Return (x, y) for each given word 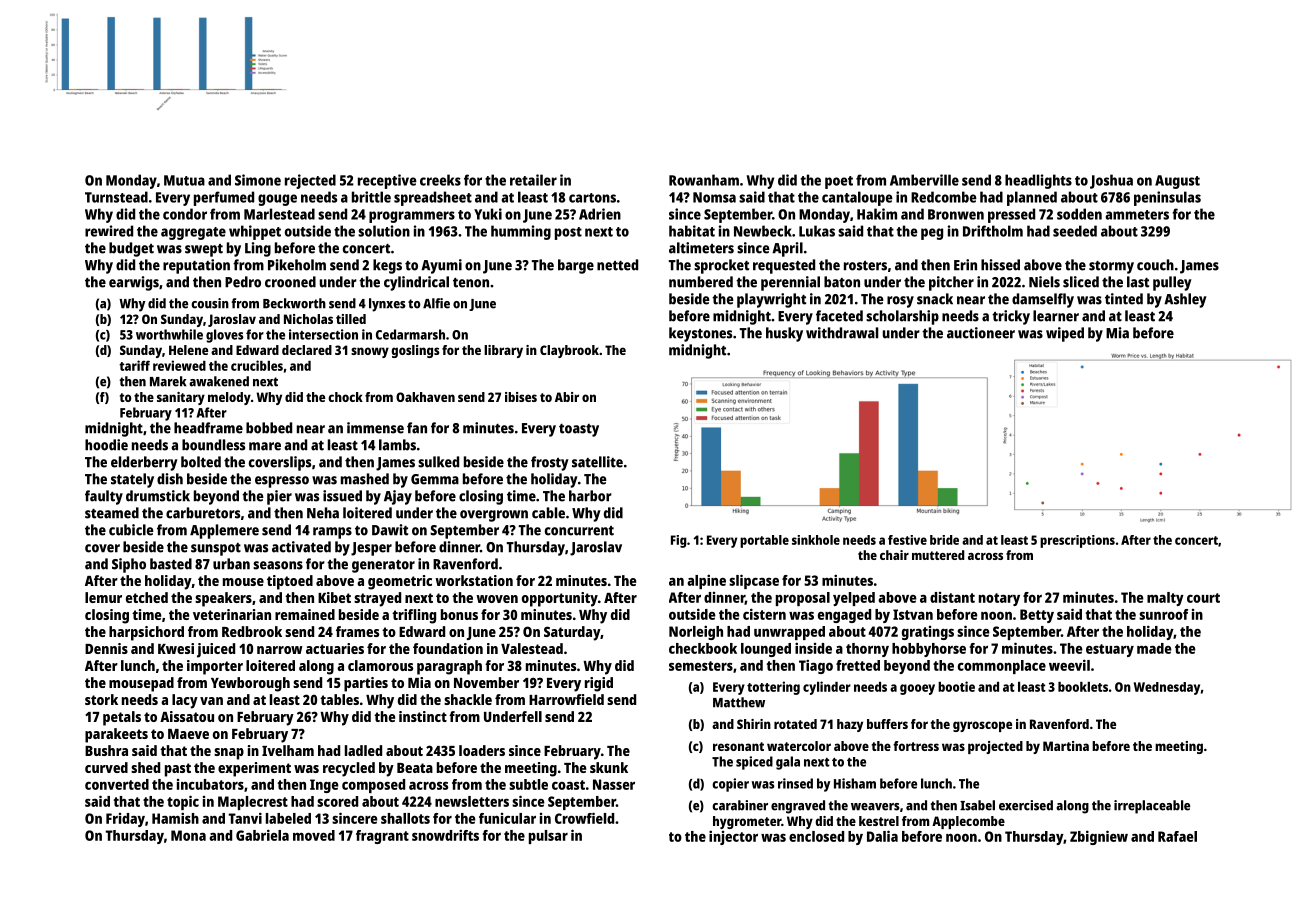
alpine (706, 581)
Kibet (334, 597)
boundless (213, 445)
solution (384, 231)
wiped (1065, 334)
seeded (1075, 231)
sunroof (1163, 614)
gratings (928, 633)
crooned (290, 282)
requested (784, 266)
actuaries (335, 648)
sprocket (721, 266)
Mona (188, 835)
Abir (567, 397)
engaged (844, 616)
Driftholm (993, 231)
